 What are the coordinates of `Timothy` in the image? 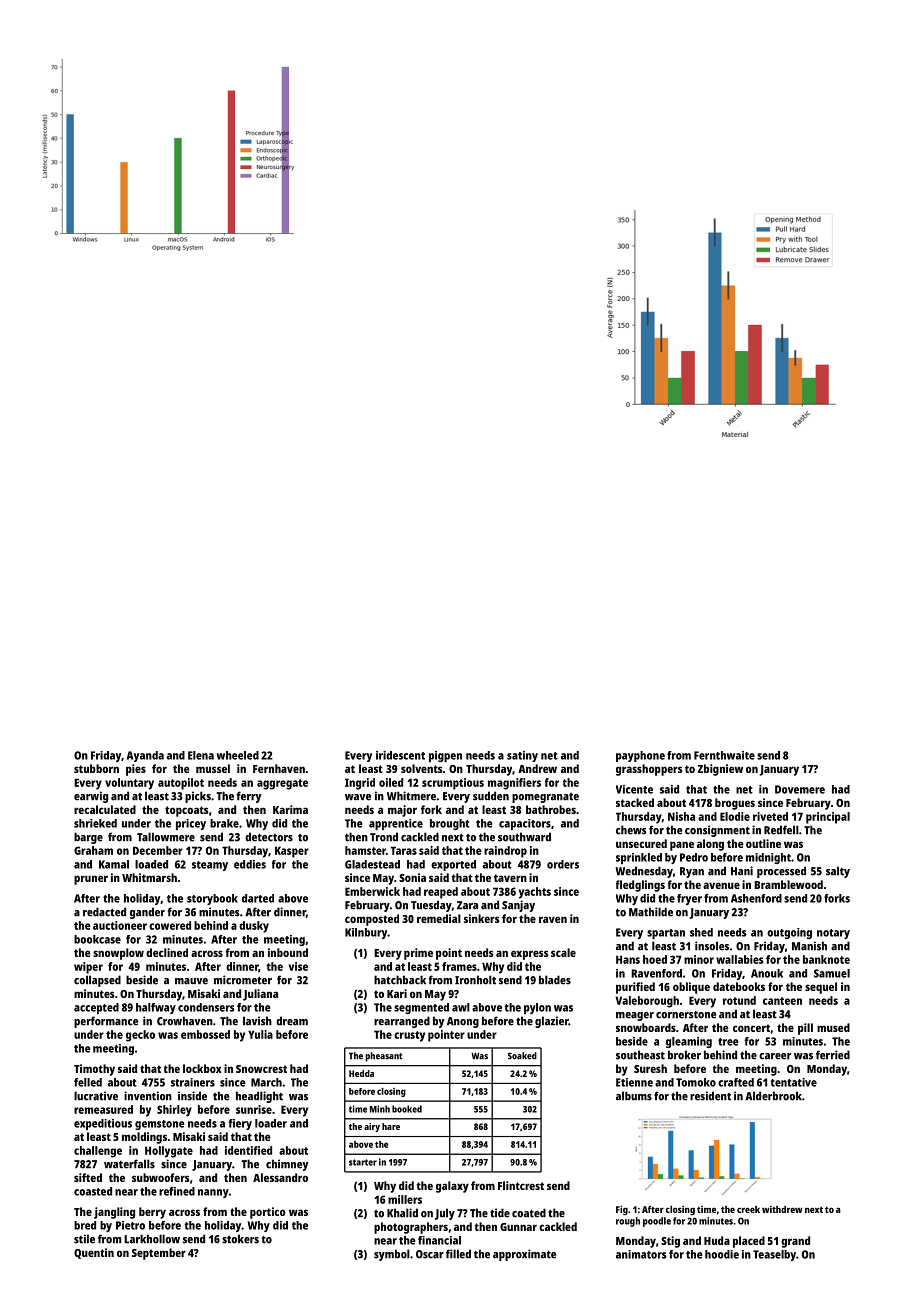 It's located at (94, 1070).
